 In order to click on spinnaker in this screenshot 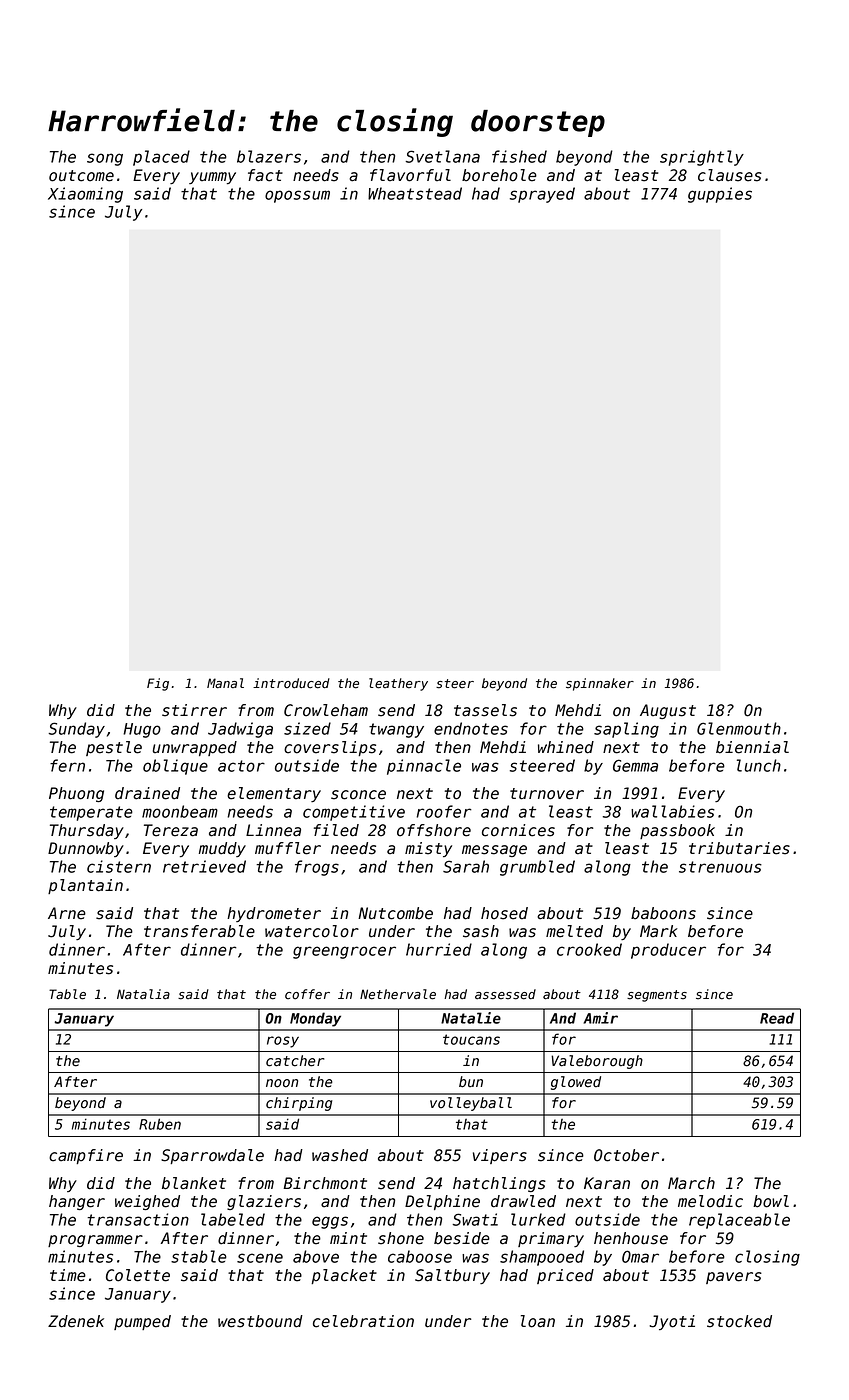, I will do `click(600, 684)`.
